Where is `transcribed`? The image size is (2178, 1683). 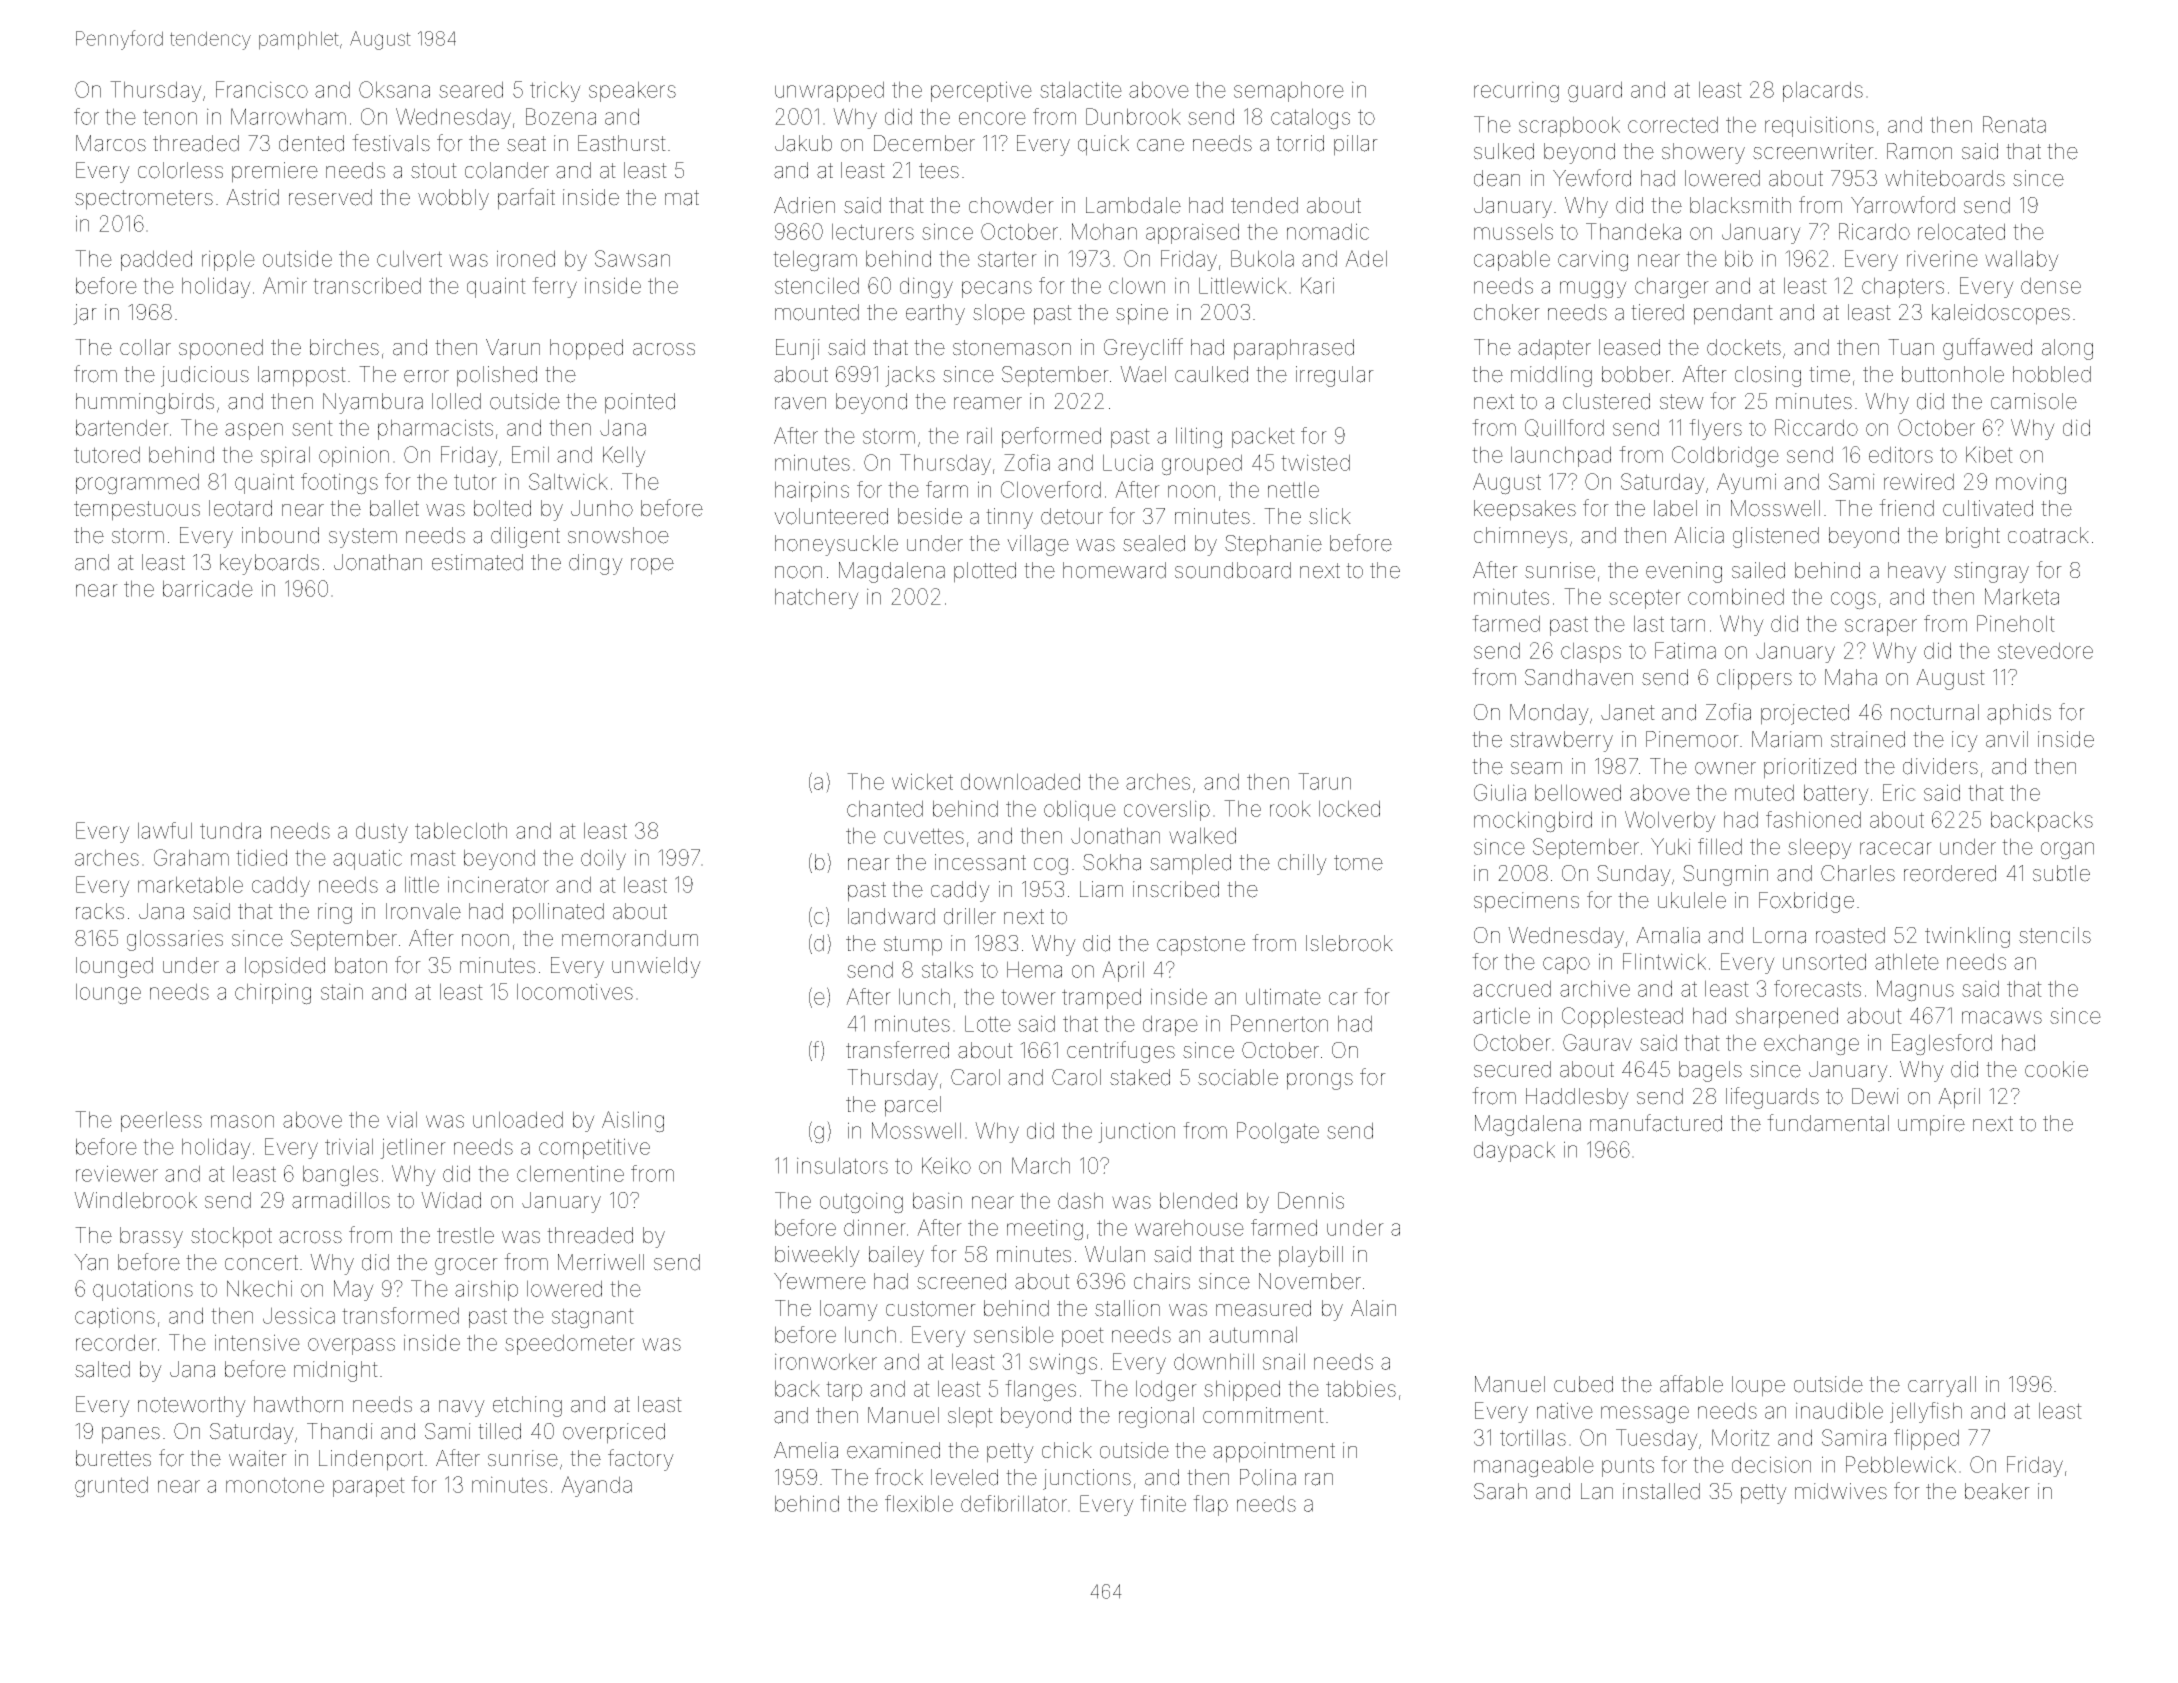
transcribed is located at coordinates (367, 285).
